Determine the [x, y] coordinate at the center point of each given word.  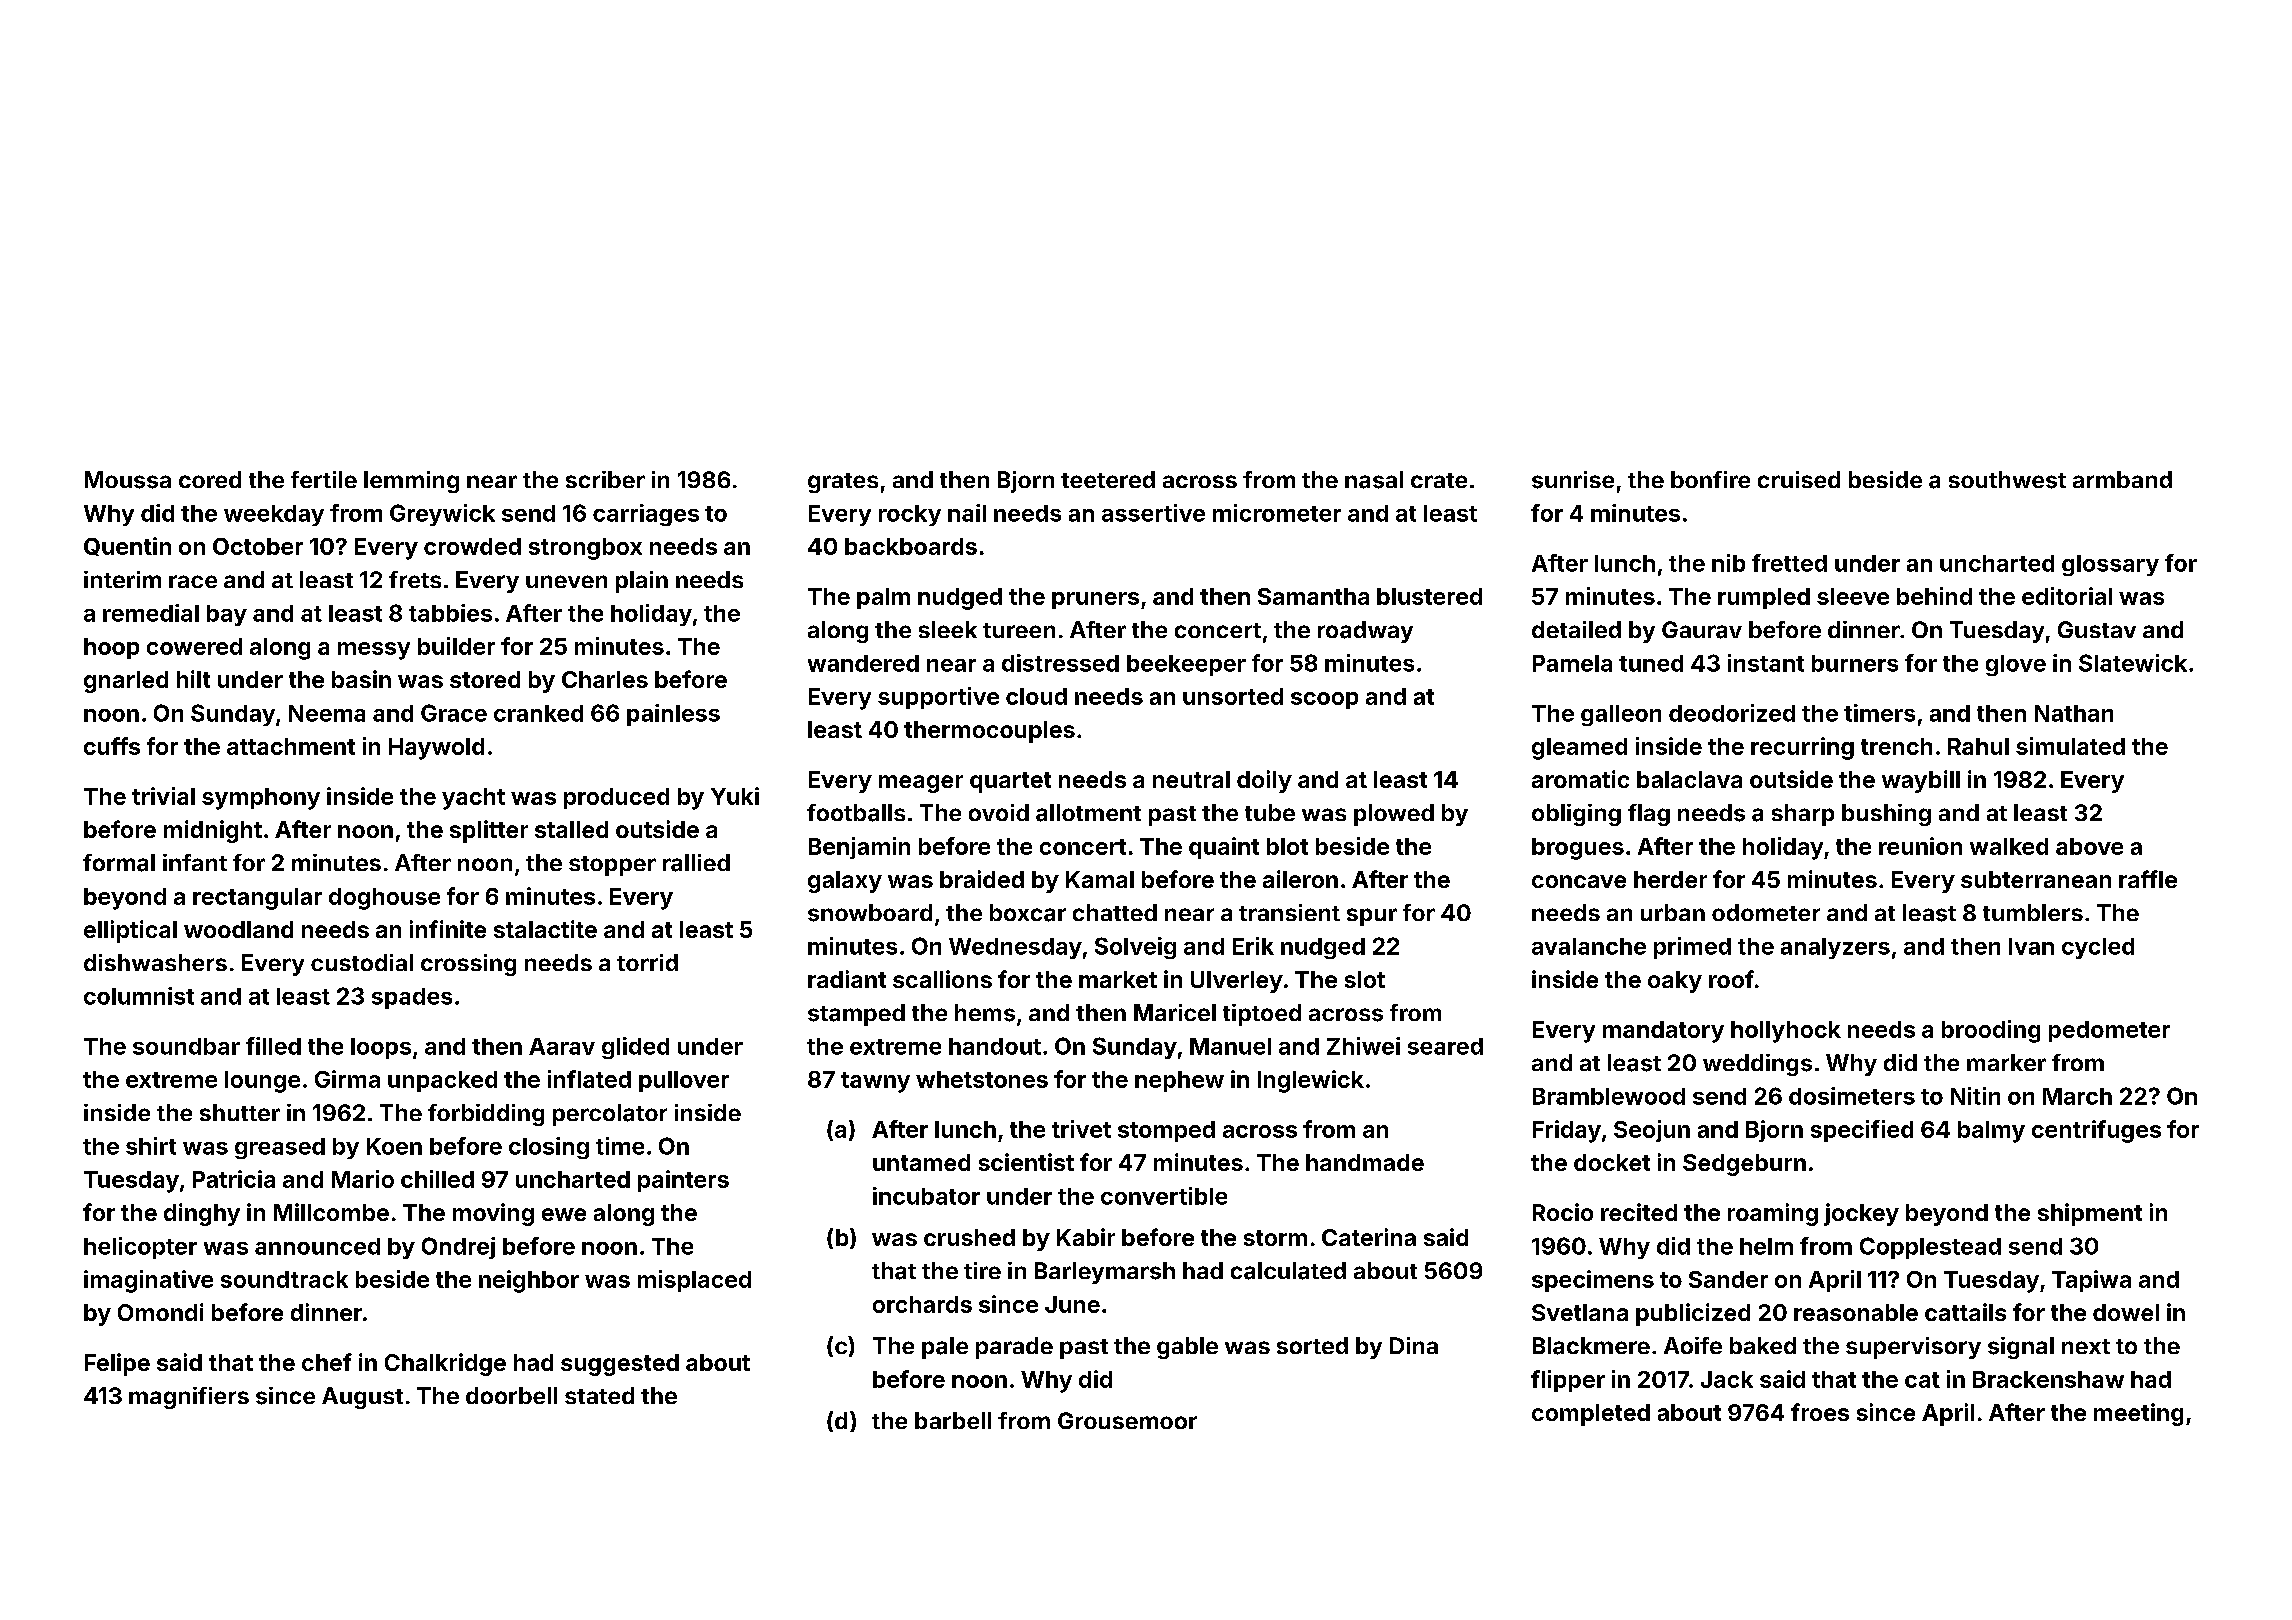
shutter [240, 1112]
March [2077, 1096]
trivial [163, 796]
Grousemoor [1127, 1420]
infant [195, 862]
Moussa [128, 480]
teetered [1108, 479]
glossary [2110, 565]
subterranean [2036, 879]
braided [982, 879]
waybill [1921, 781]
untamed [921, 1162]
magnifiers [189, 1398]
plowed [1394, 815]
